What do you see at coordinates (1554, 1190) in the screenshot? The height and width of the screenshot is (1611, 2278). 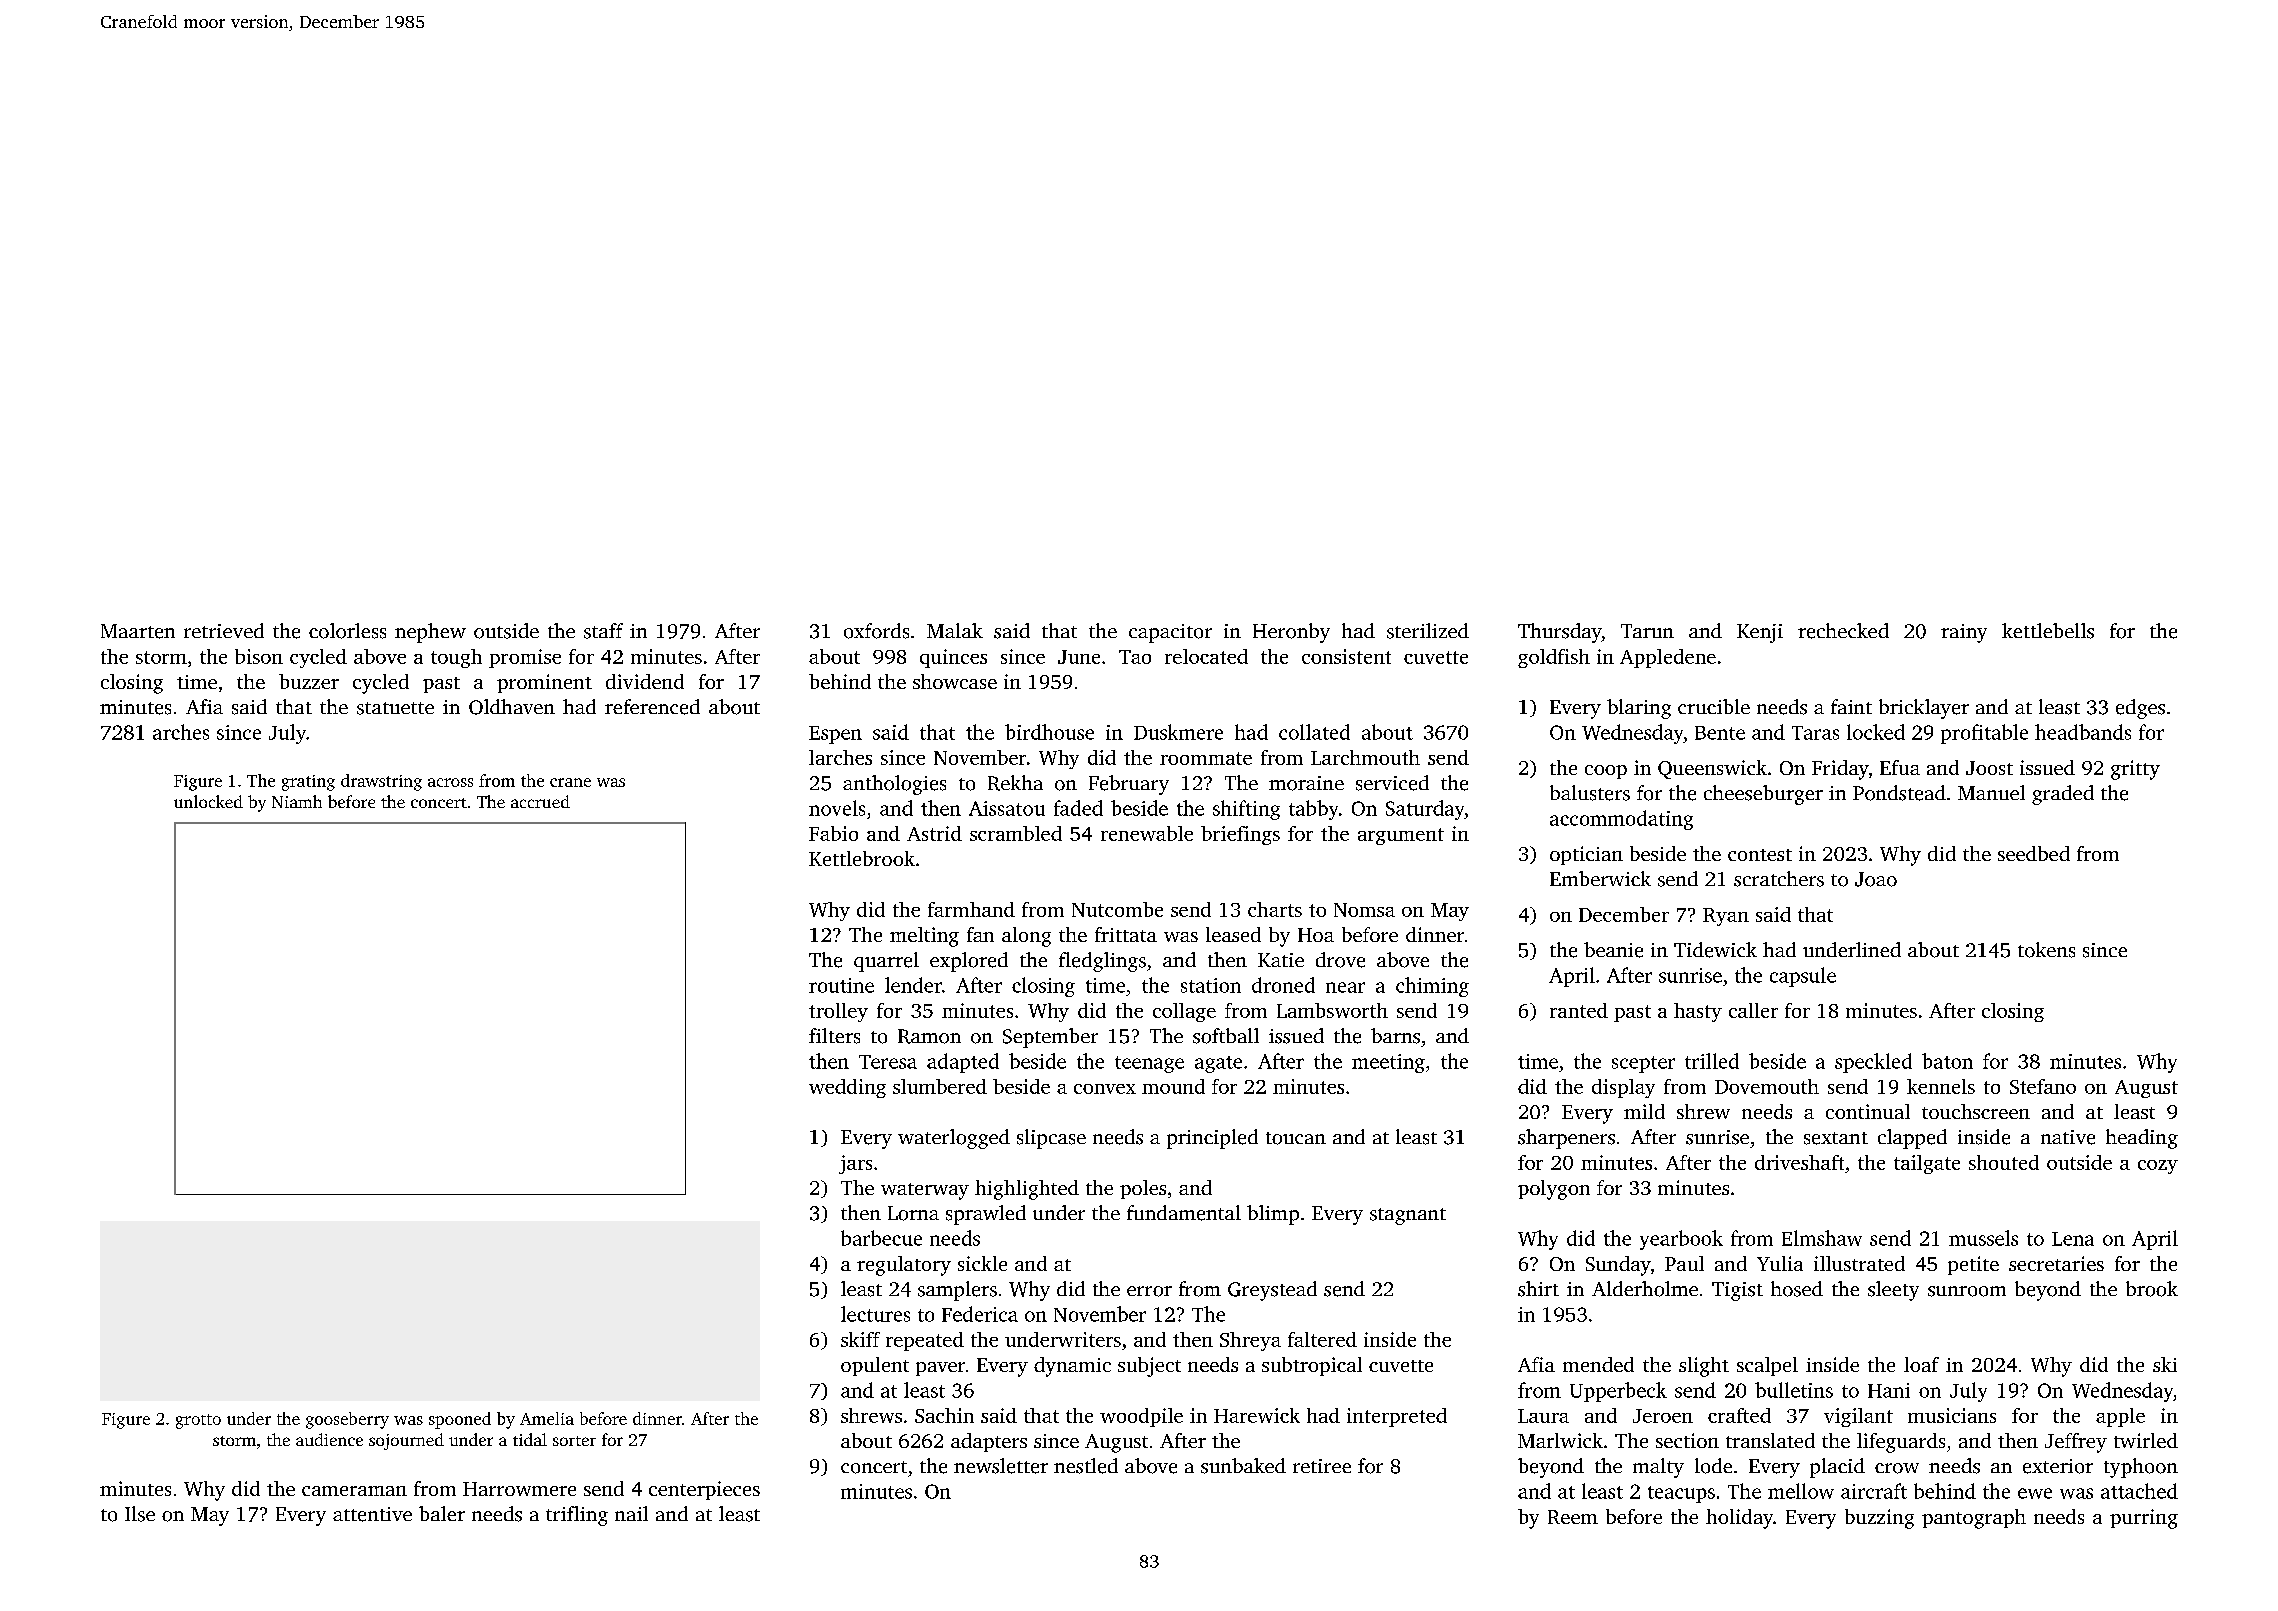 I see `polygon` at bounding box center [1554, 1190].
